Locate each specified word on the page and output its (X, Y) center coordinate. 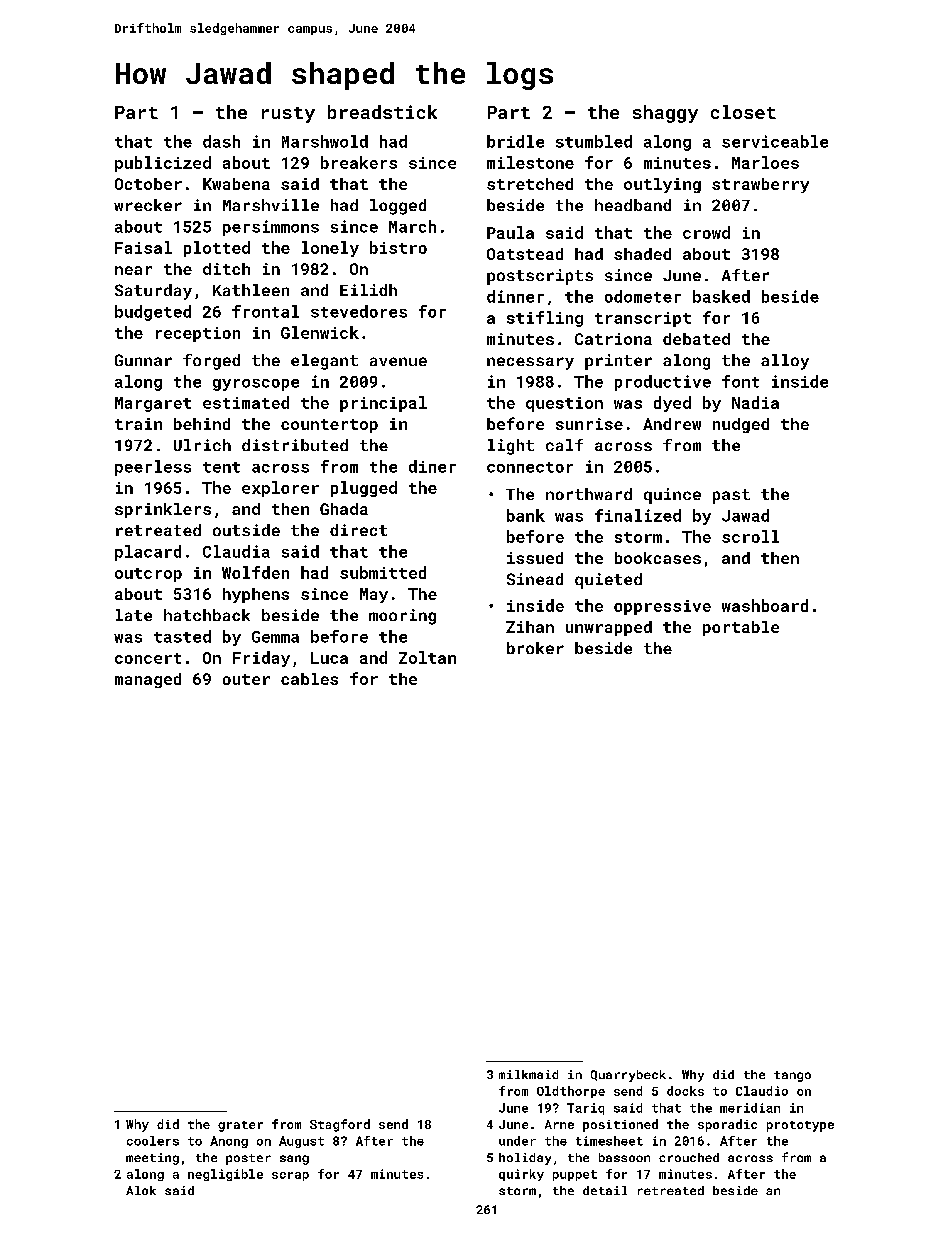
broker (535, 648)
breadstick (382, 112)
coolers (153, 1141)
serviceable (775, 141)
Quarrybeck (628, 1076)
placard (148, 553)
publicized (163, 164)
